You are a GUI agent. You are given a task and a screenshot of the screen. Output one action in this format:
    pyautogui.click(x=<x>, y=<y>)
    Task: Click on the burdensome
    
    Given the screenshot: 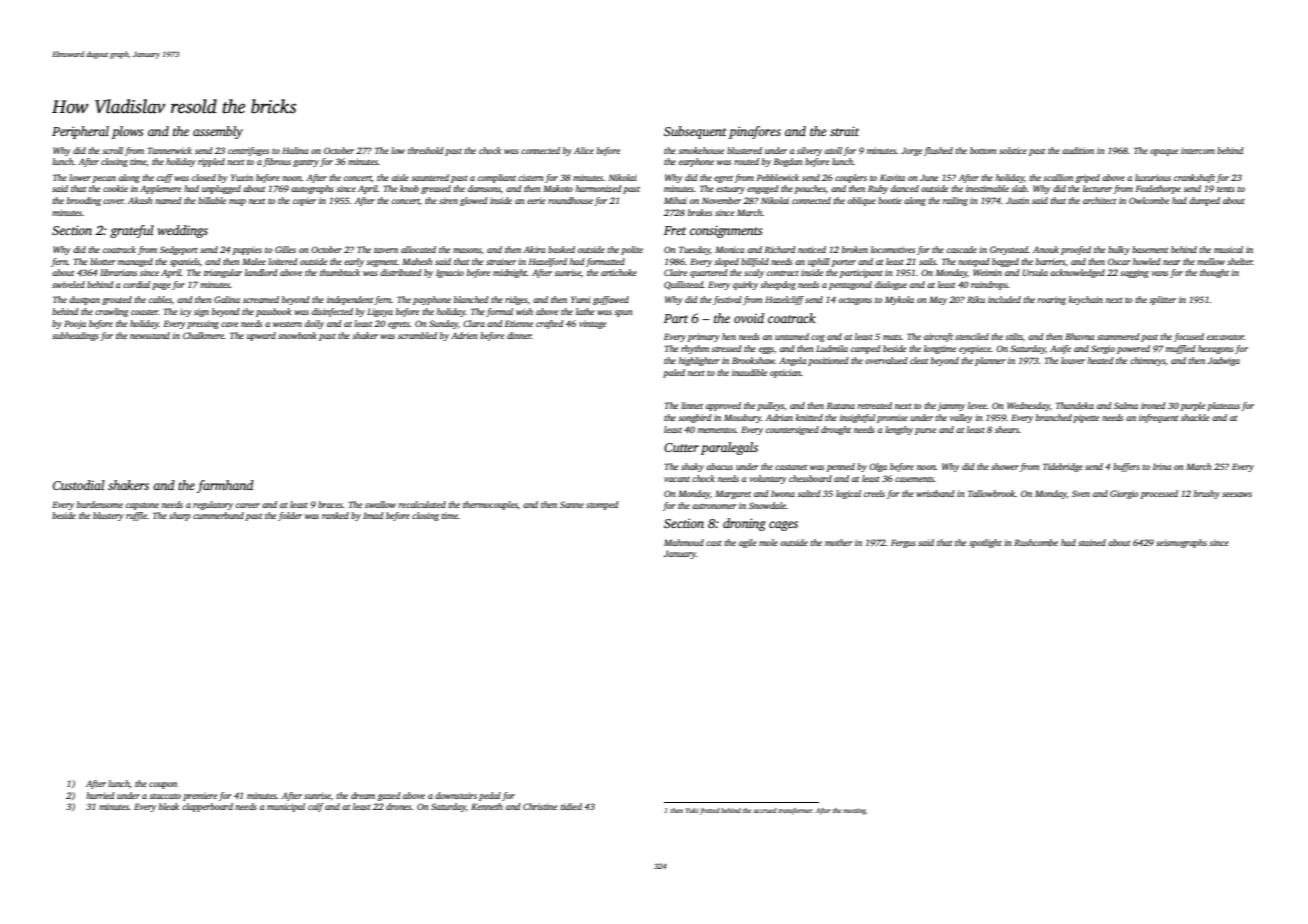 What is the action you would take?
    pyautogui.click(x=100, y=504)
